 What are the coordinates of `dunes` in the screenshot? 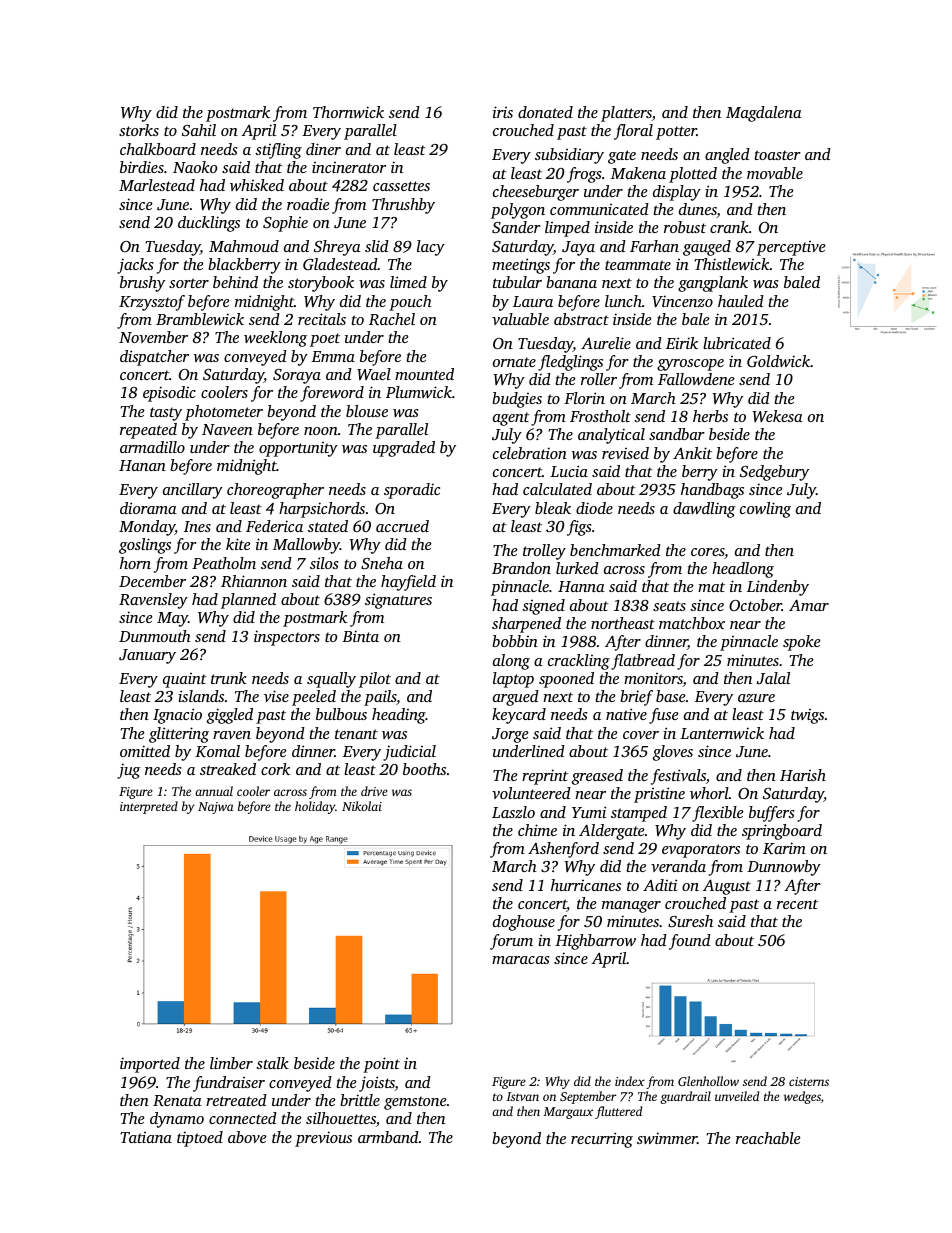 It's located at (698, 210).
